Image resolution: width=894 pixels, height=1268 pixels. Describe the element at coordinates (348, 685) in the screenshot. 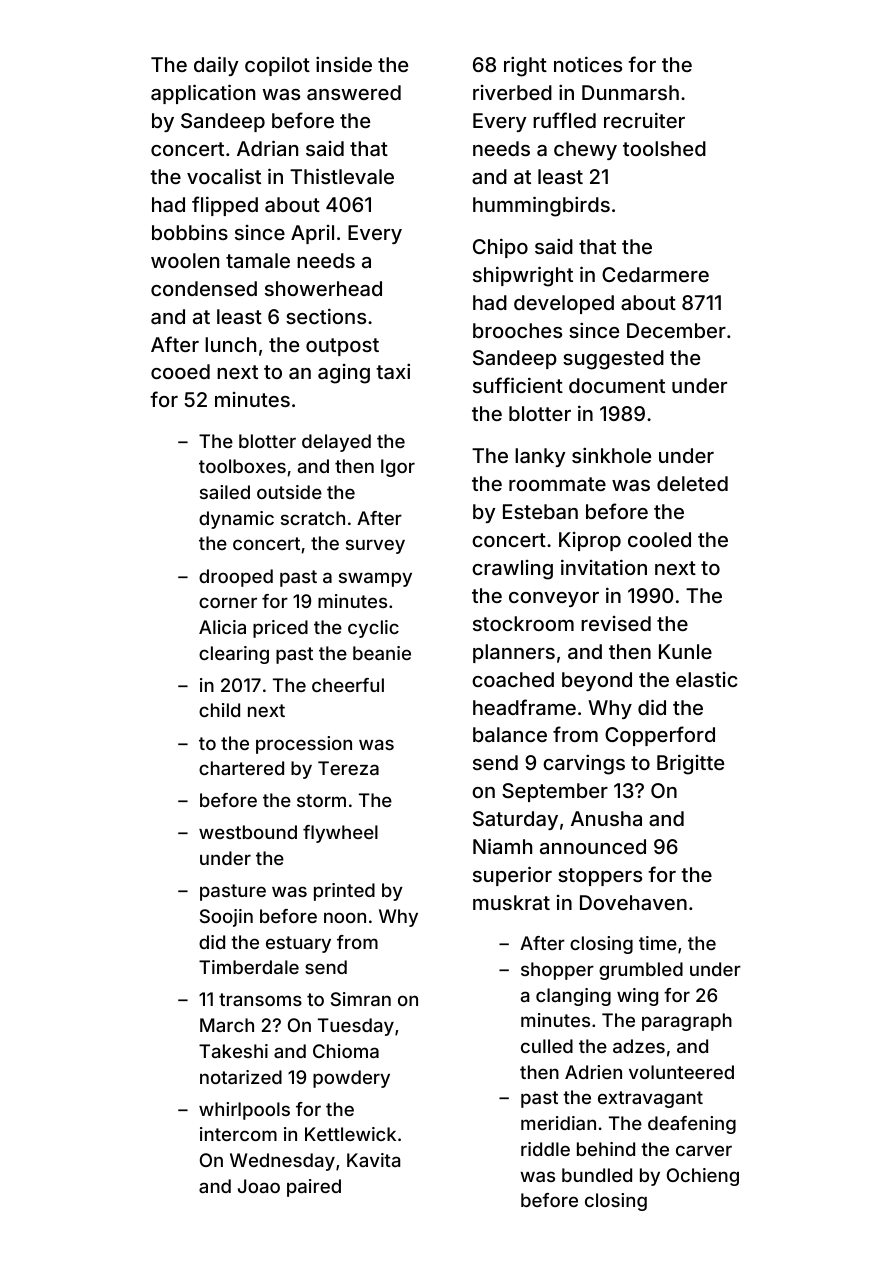

I see `cheerful` at that location.
